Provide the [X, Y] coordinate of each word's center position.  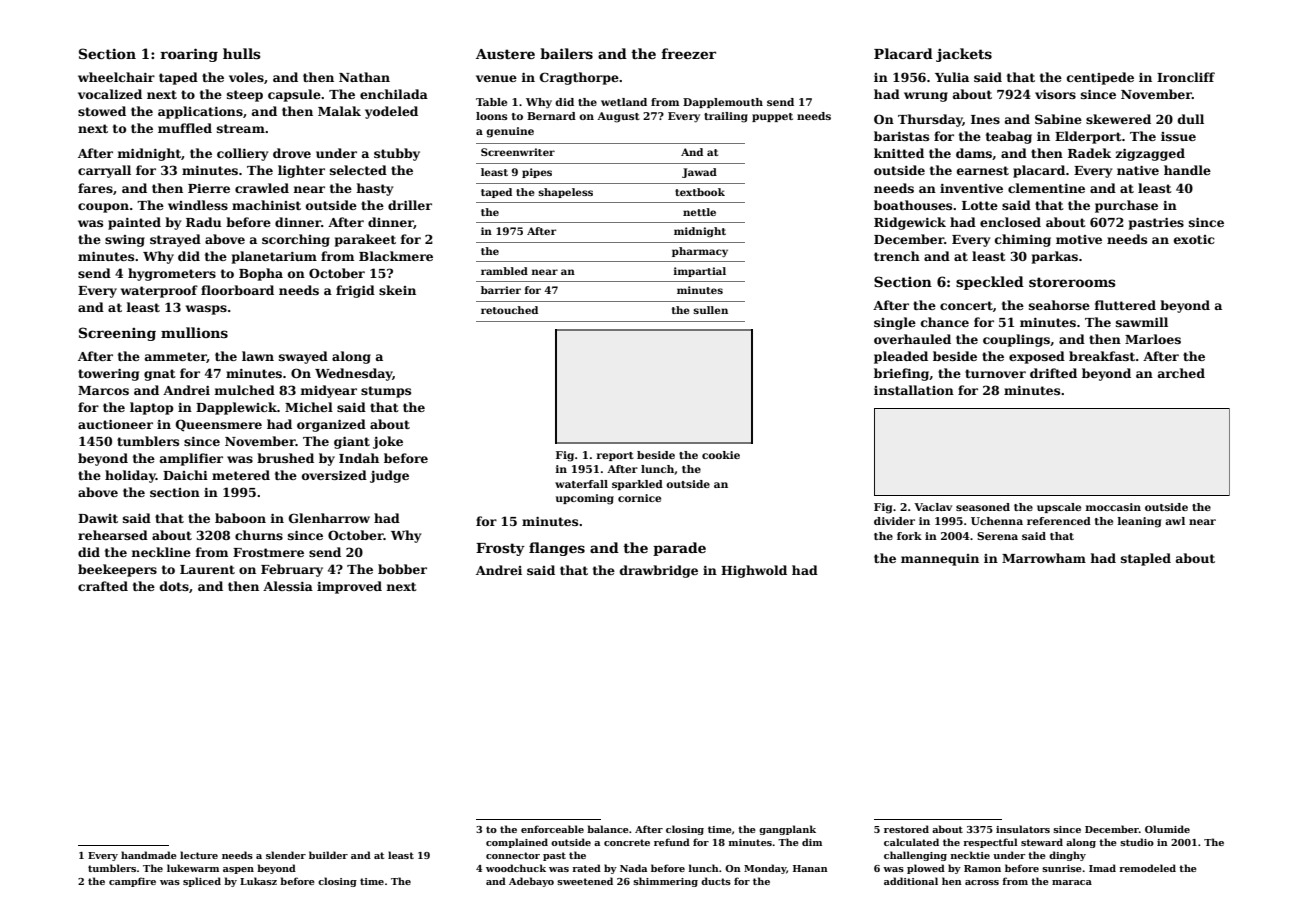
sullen [710, 310]
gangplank [787, 830]
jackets [964, 55]
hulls [242, 53]
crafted [103, 586]
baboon [240, 518]
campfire [132, 882]
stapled [1146, 559]
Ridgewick [910, 223]
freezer [689, 53]
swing [125, 241]
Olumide [1167, 829]
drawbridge [659, 571]
